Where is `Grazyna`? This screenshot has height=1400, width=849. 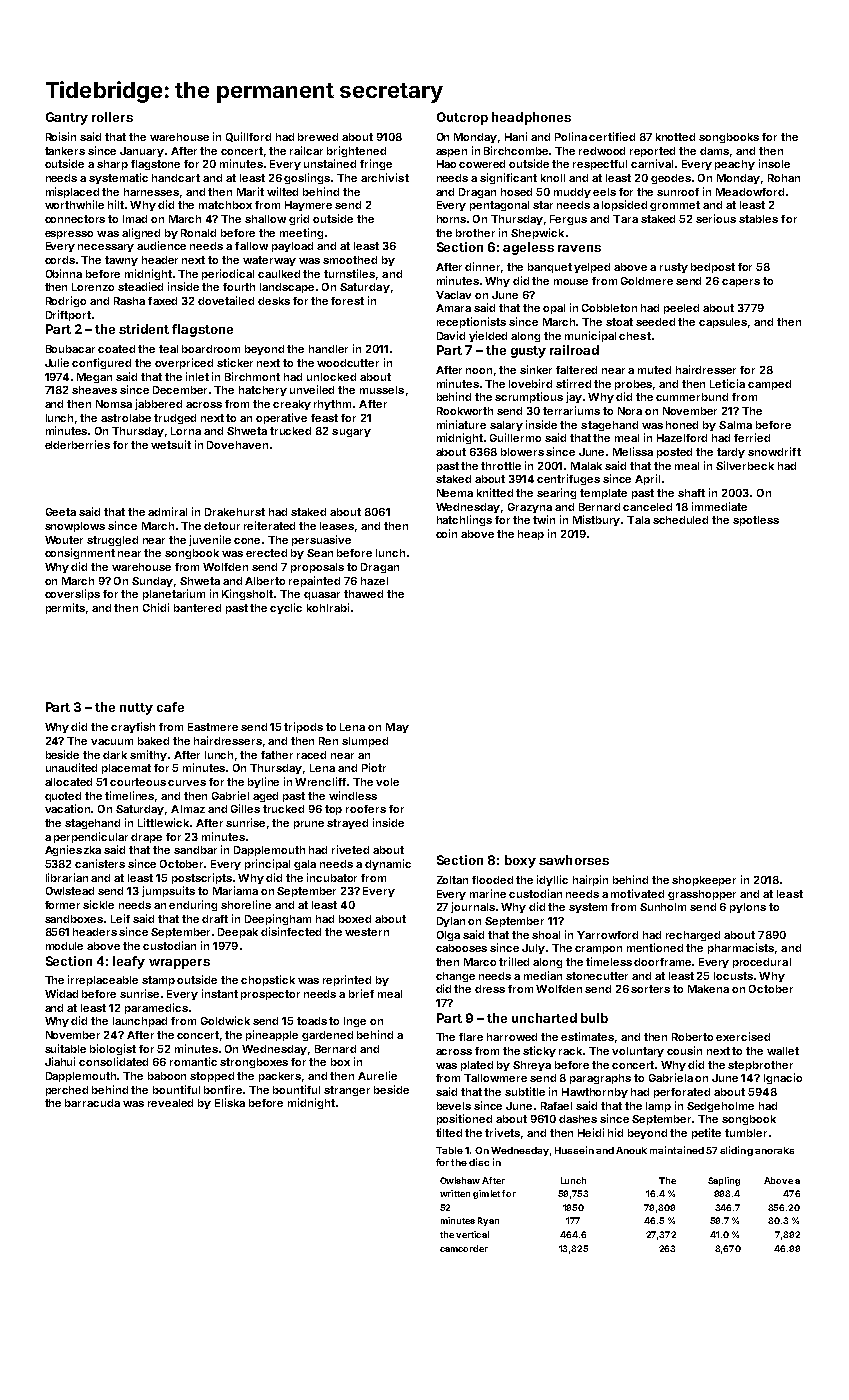
Grazyna is located at coordinates (530, 508).
